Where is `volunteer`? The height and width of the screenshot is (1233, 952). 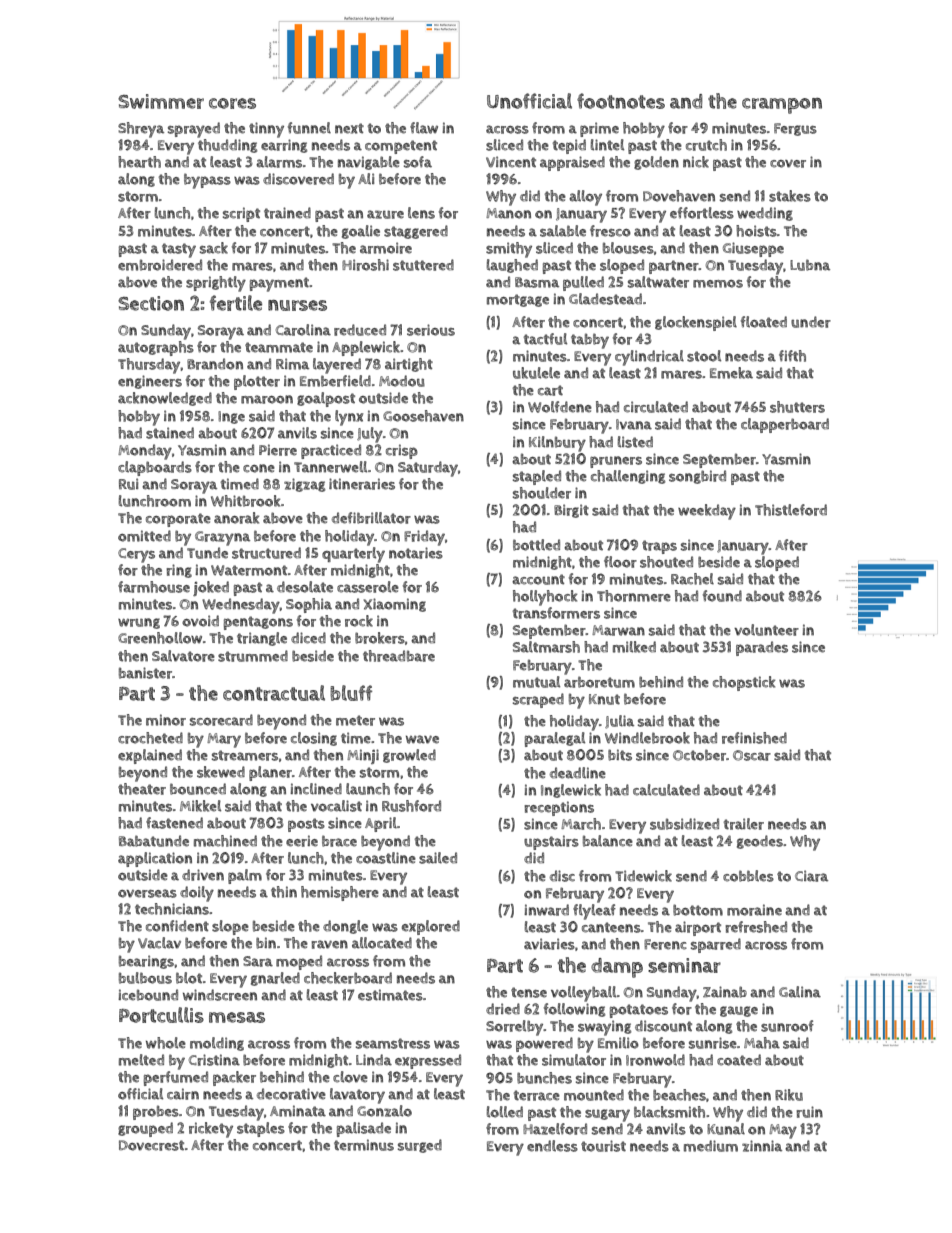 volunteer is located at coordinates (766, 630).
